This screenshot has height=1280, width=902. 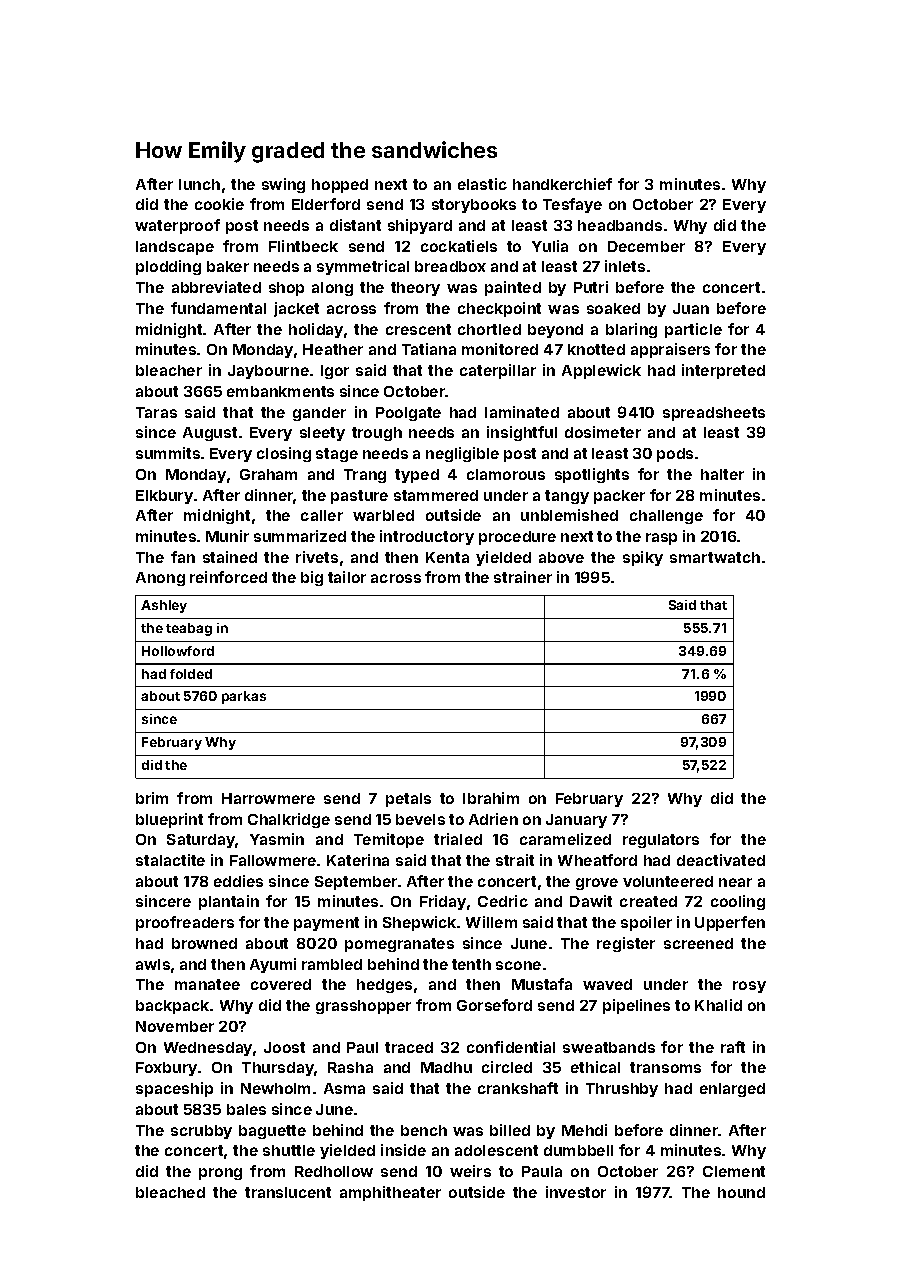 I want to click on introductory, so click(x=427, y=537).
